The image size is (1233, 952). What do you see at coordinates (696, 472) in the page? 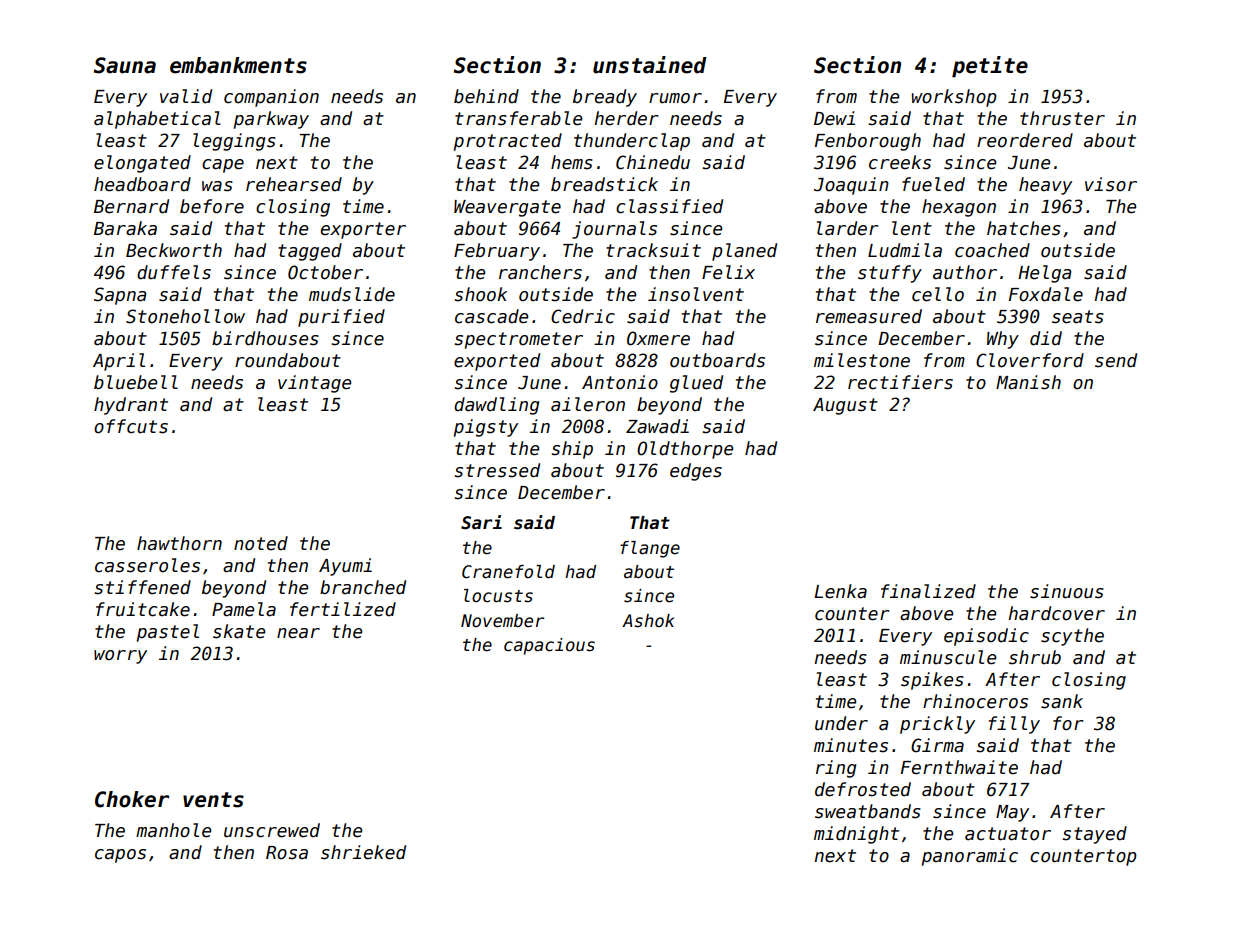
I see `edges` at bounding box center [696, 472].
